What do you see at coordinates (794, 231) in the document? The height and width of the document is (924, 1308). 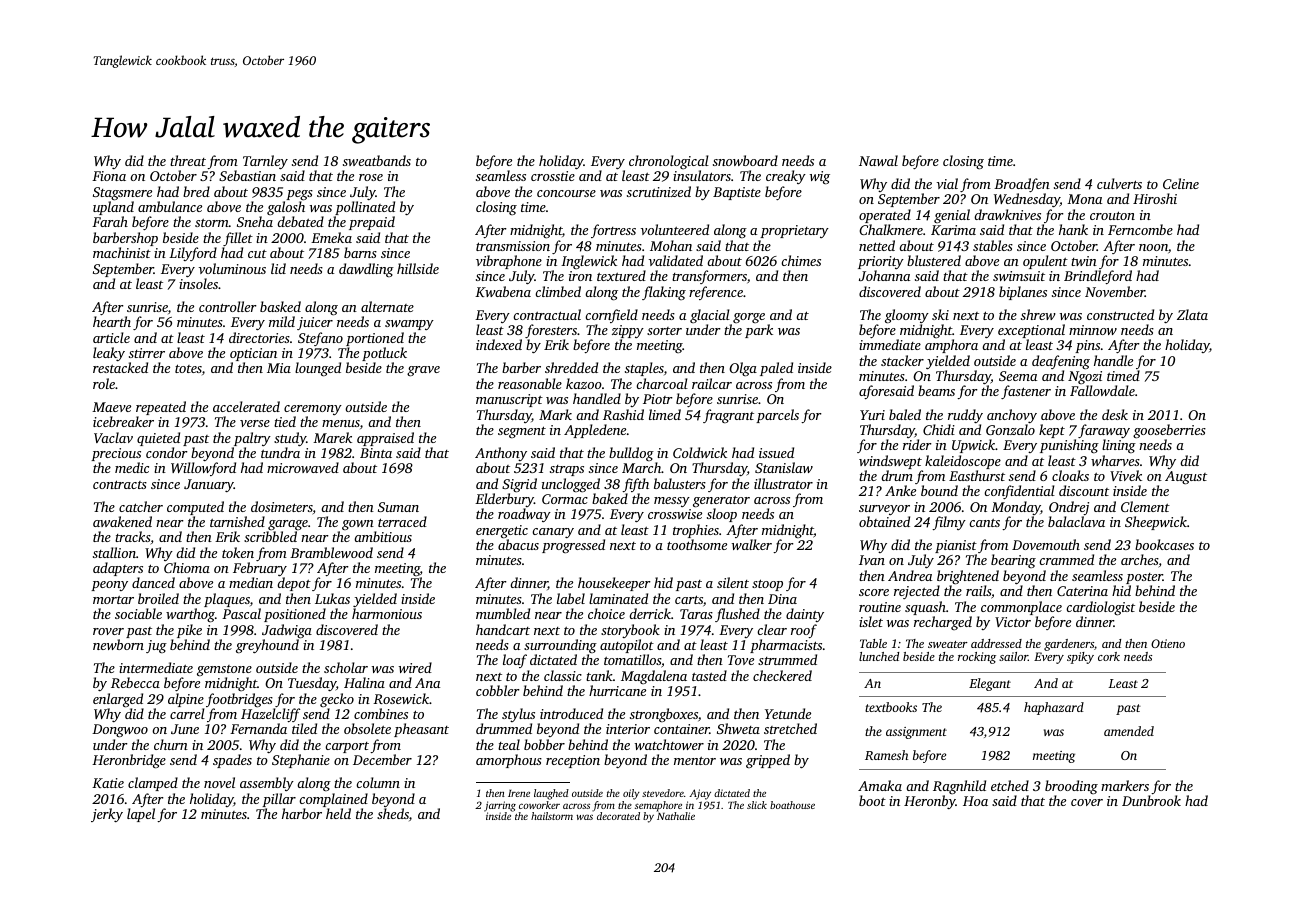 I see `proprietary` at bounding box center [794, 231].
